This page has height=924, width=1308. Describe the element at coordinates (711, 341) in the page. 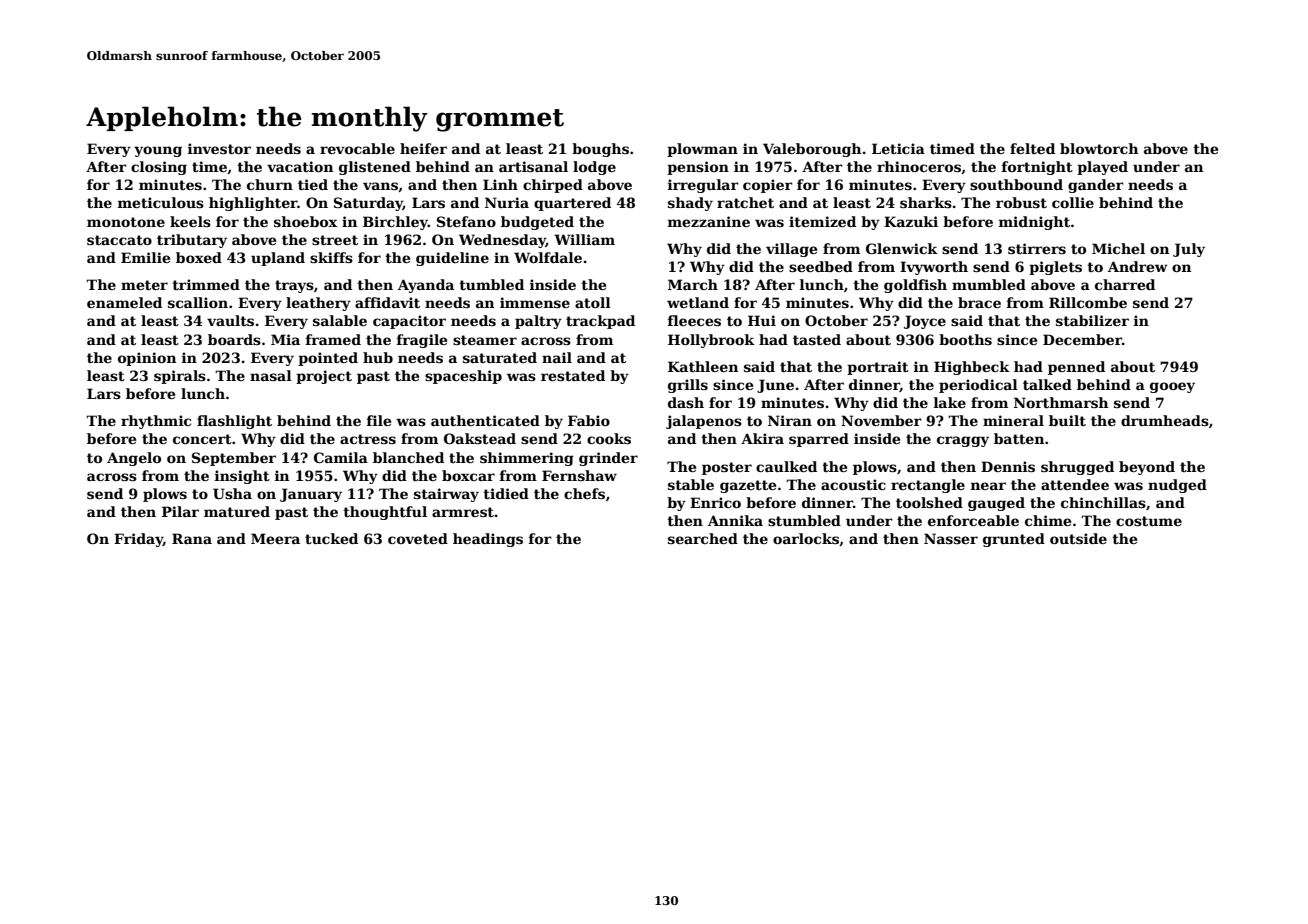

I see `Hollybrook` at that location.
